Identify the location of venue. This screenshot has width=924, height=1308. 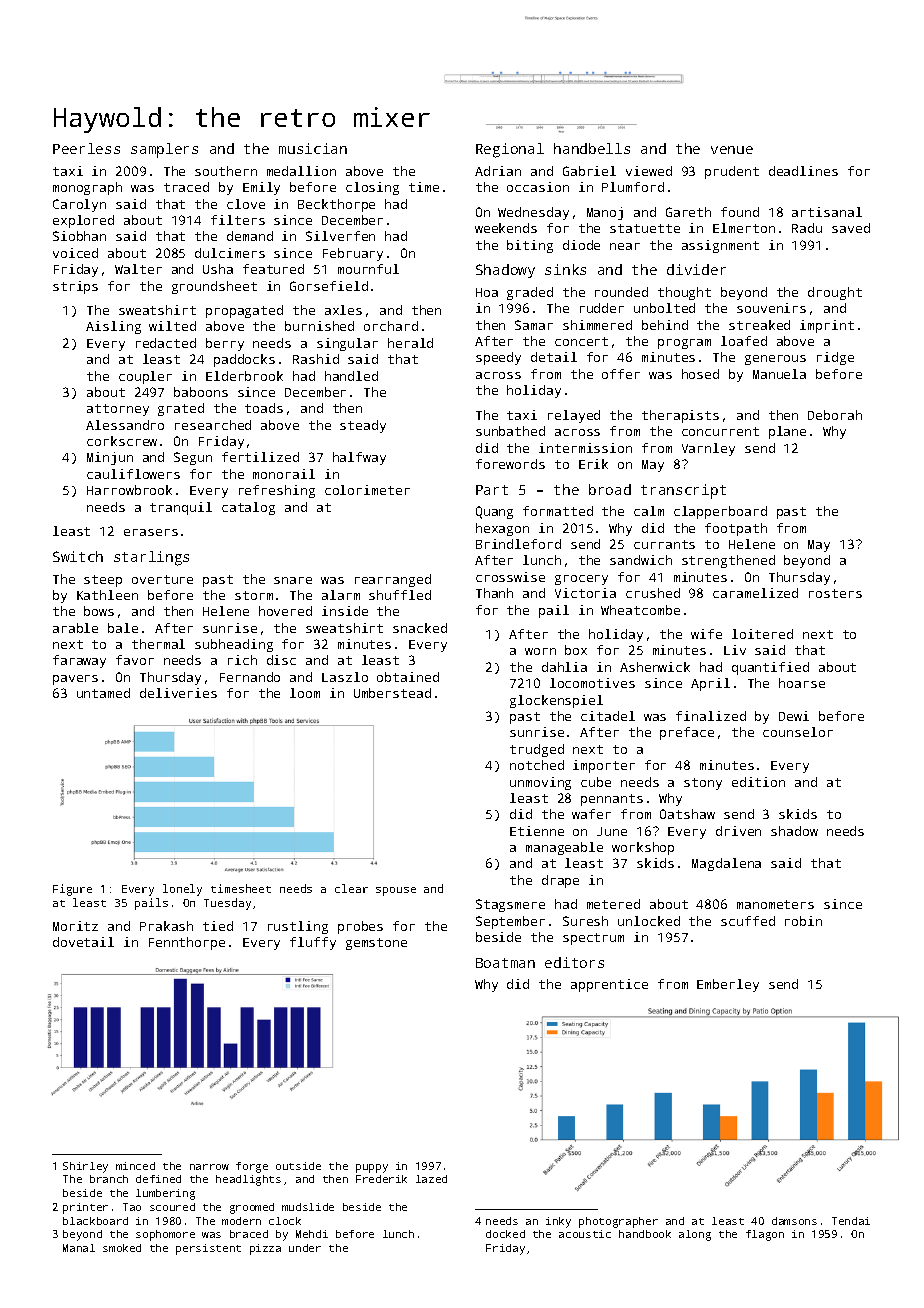
(732, 150).
